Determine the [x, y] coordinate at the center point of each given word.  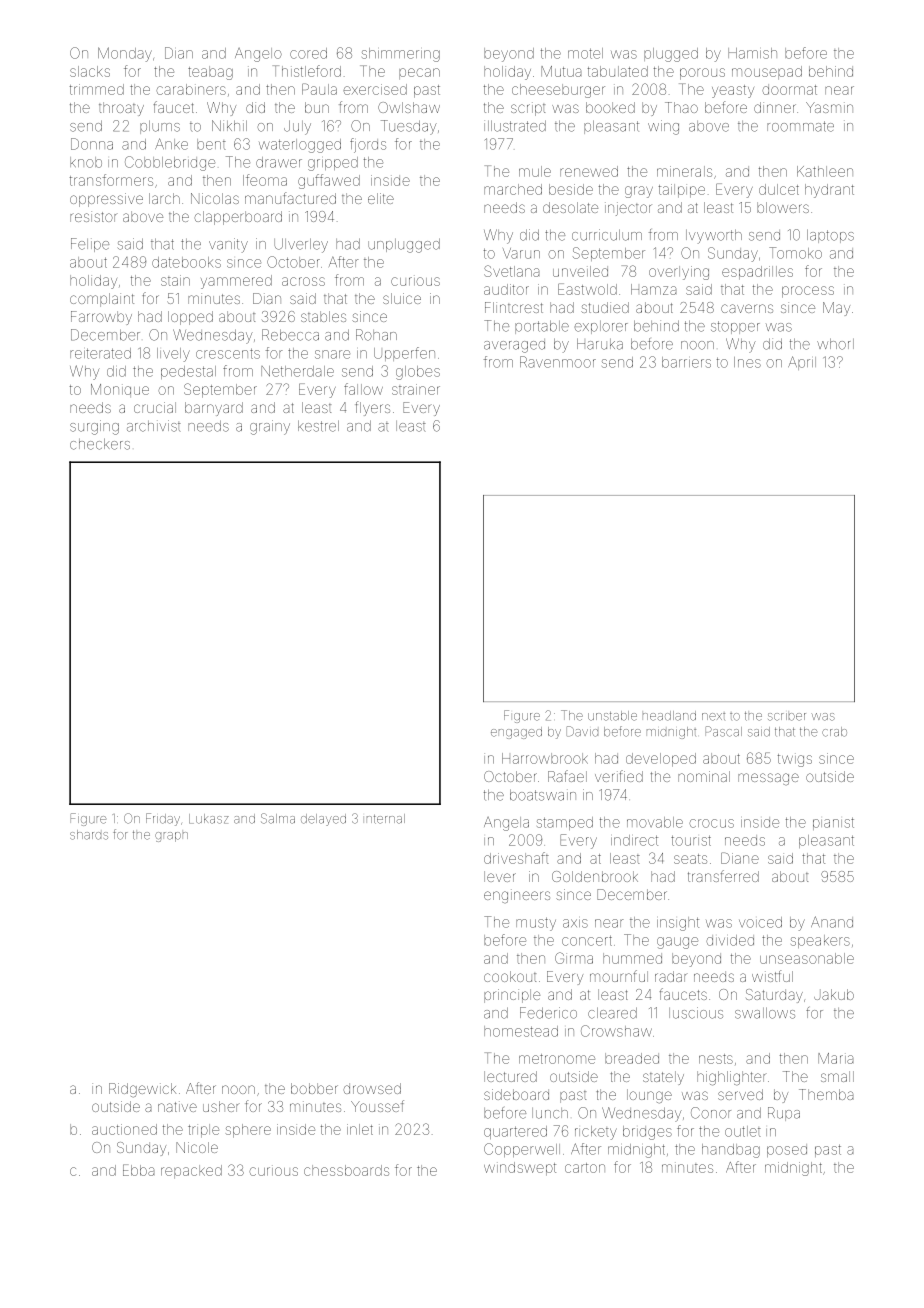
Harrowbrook [545, 758]
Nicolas [215, 198]
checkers [100, 444]
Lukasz [209, 819]
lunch [550, 1113]
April [802, 363]
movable [655, 822]
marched [513, 189]
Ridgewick [142, 1090]
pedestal [188, 372]
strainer [416, 389]
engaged [516, 733]
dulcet [779, 189]
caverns [747, 308]
